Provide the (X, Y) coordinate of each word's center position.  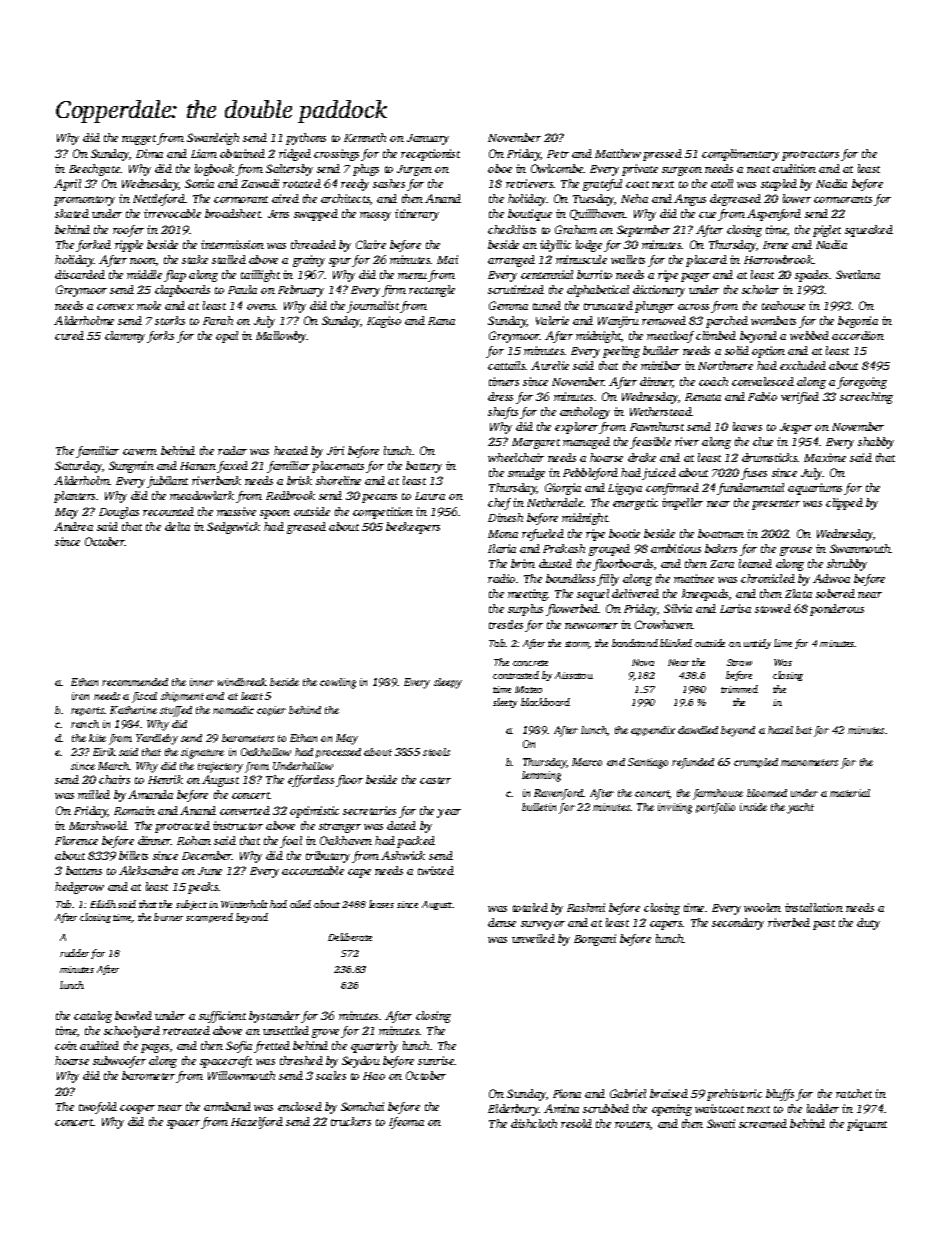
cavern (140, 452)
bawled (133, 1015)
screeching (866, 398)
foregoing (862, 383)
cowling (338, 683)
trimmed (739, 689)
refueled (543, 535)
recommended (135, 682)
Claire (371, 244)
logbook (214, 170)
